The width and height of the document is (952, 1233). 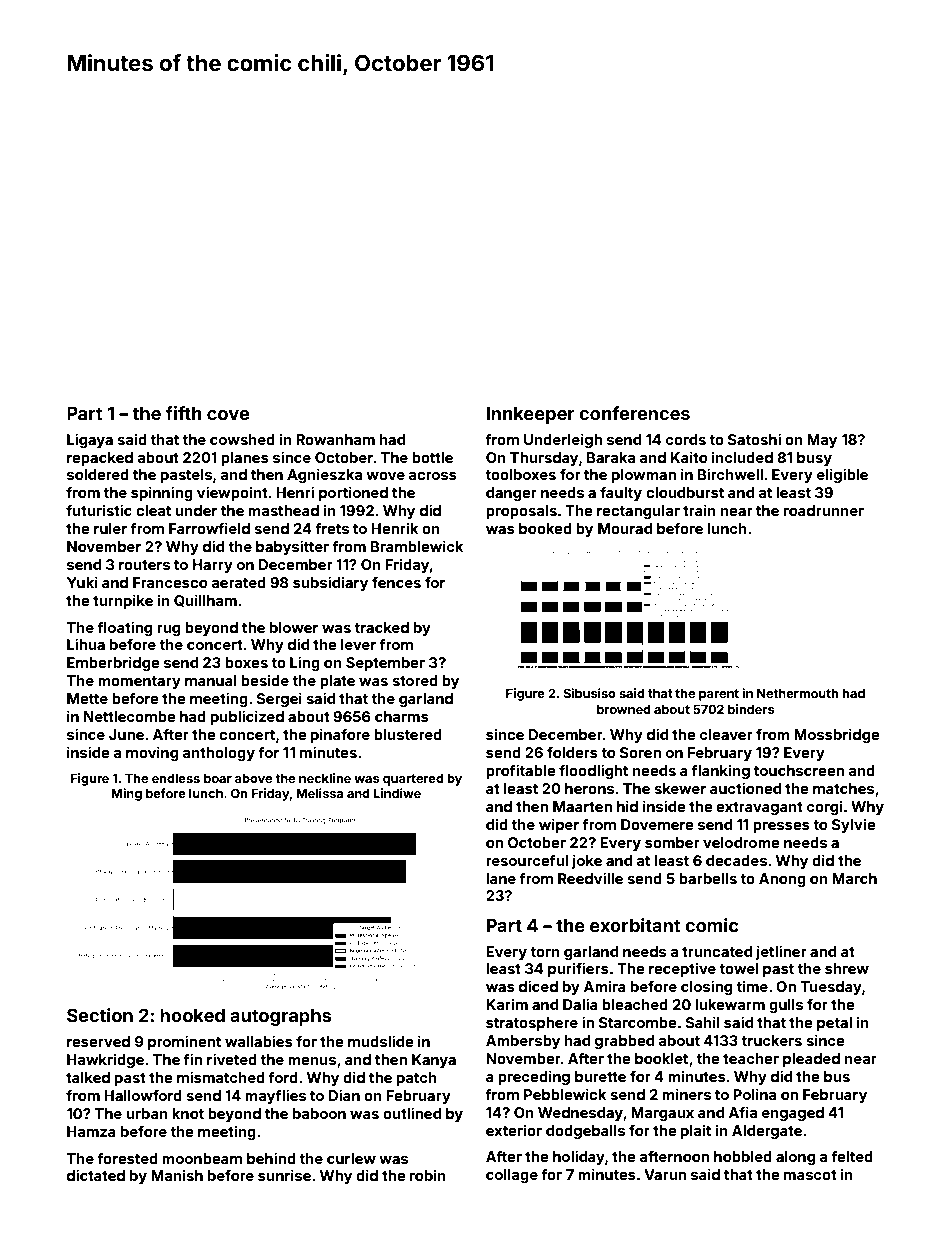 What do you see at coordinates (432, 476) in the document?
I see `across` at bounding box center [432, 476].
